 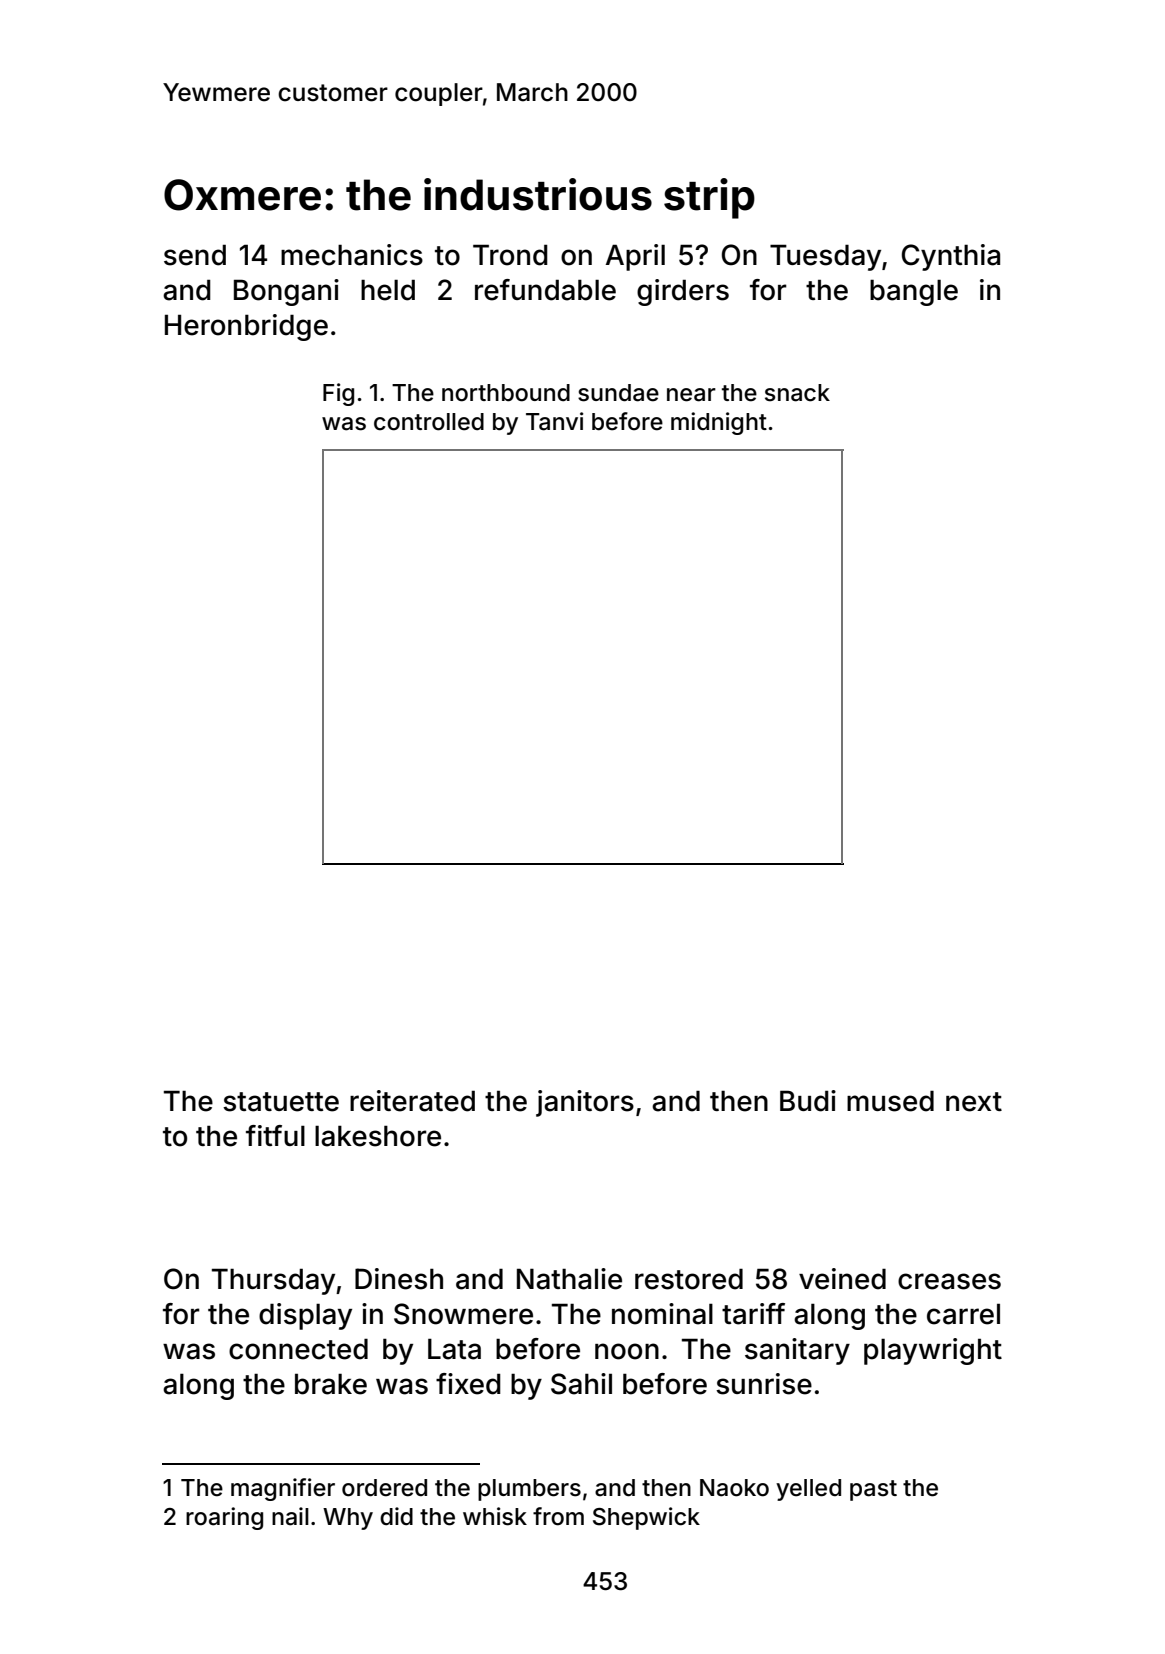 I want to click on mused, so click(x=890, y=1101).
